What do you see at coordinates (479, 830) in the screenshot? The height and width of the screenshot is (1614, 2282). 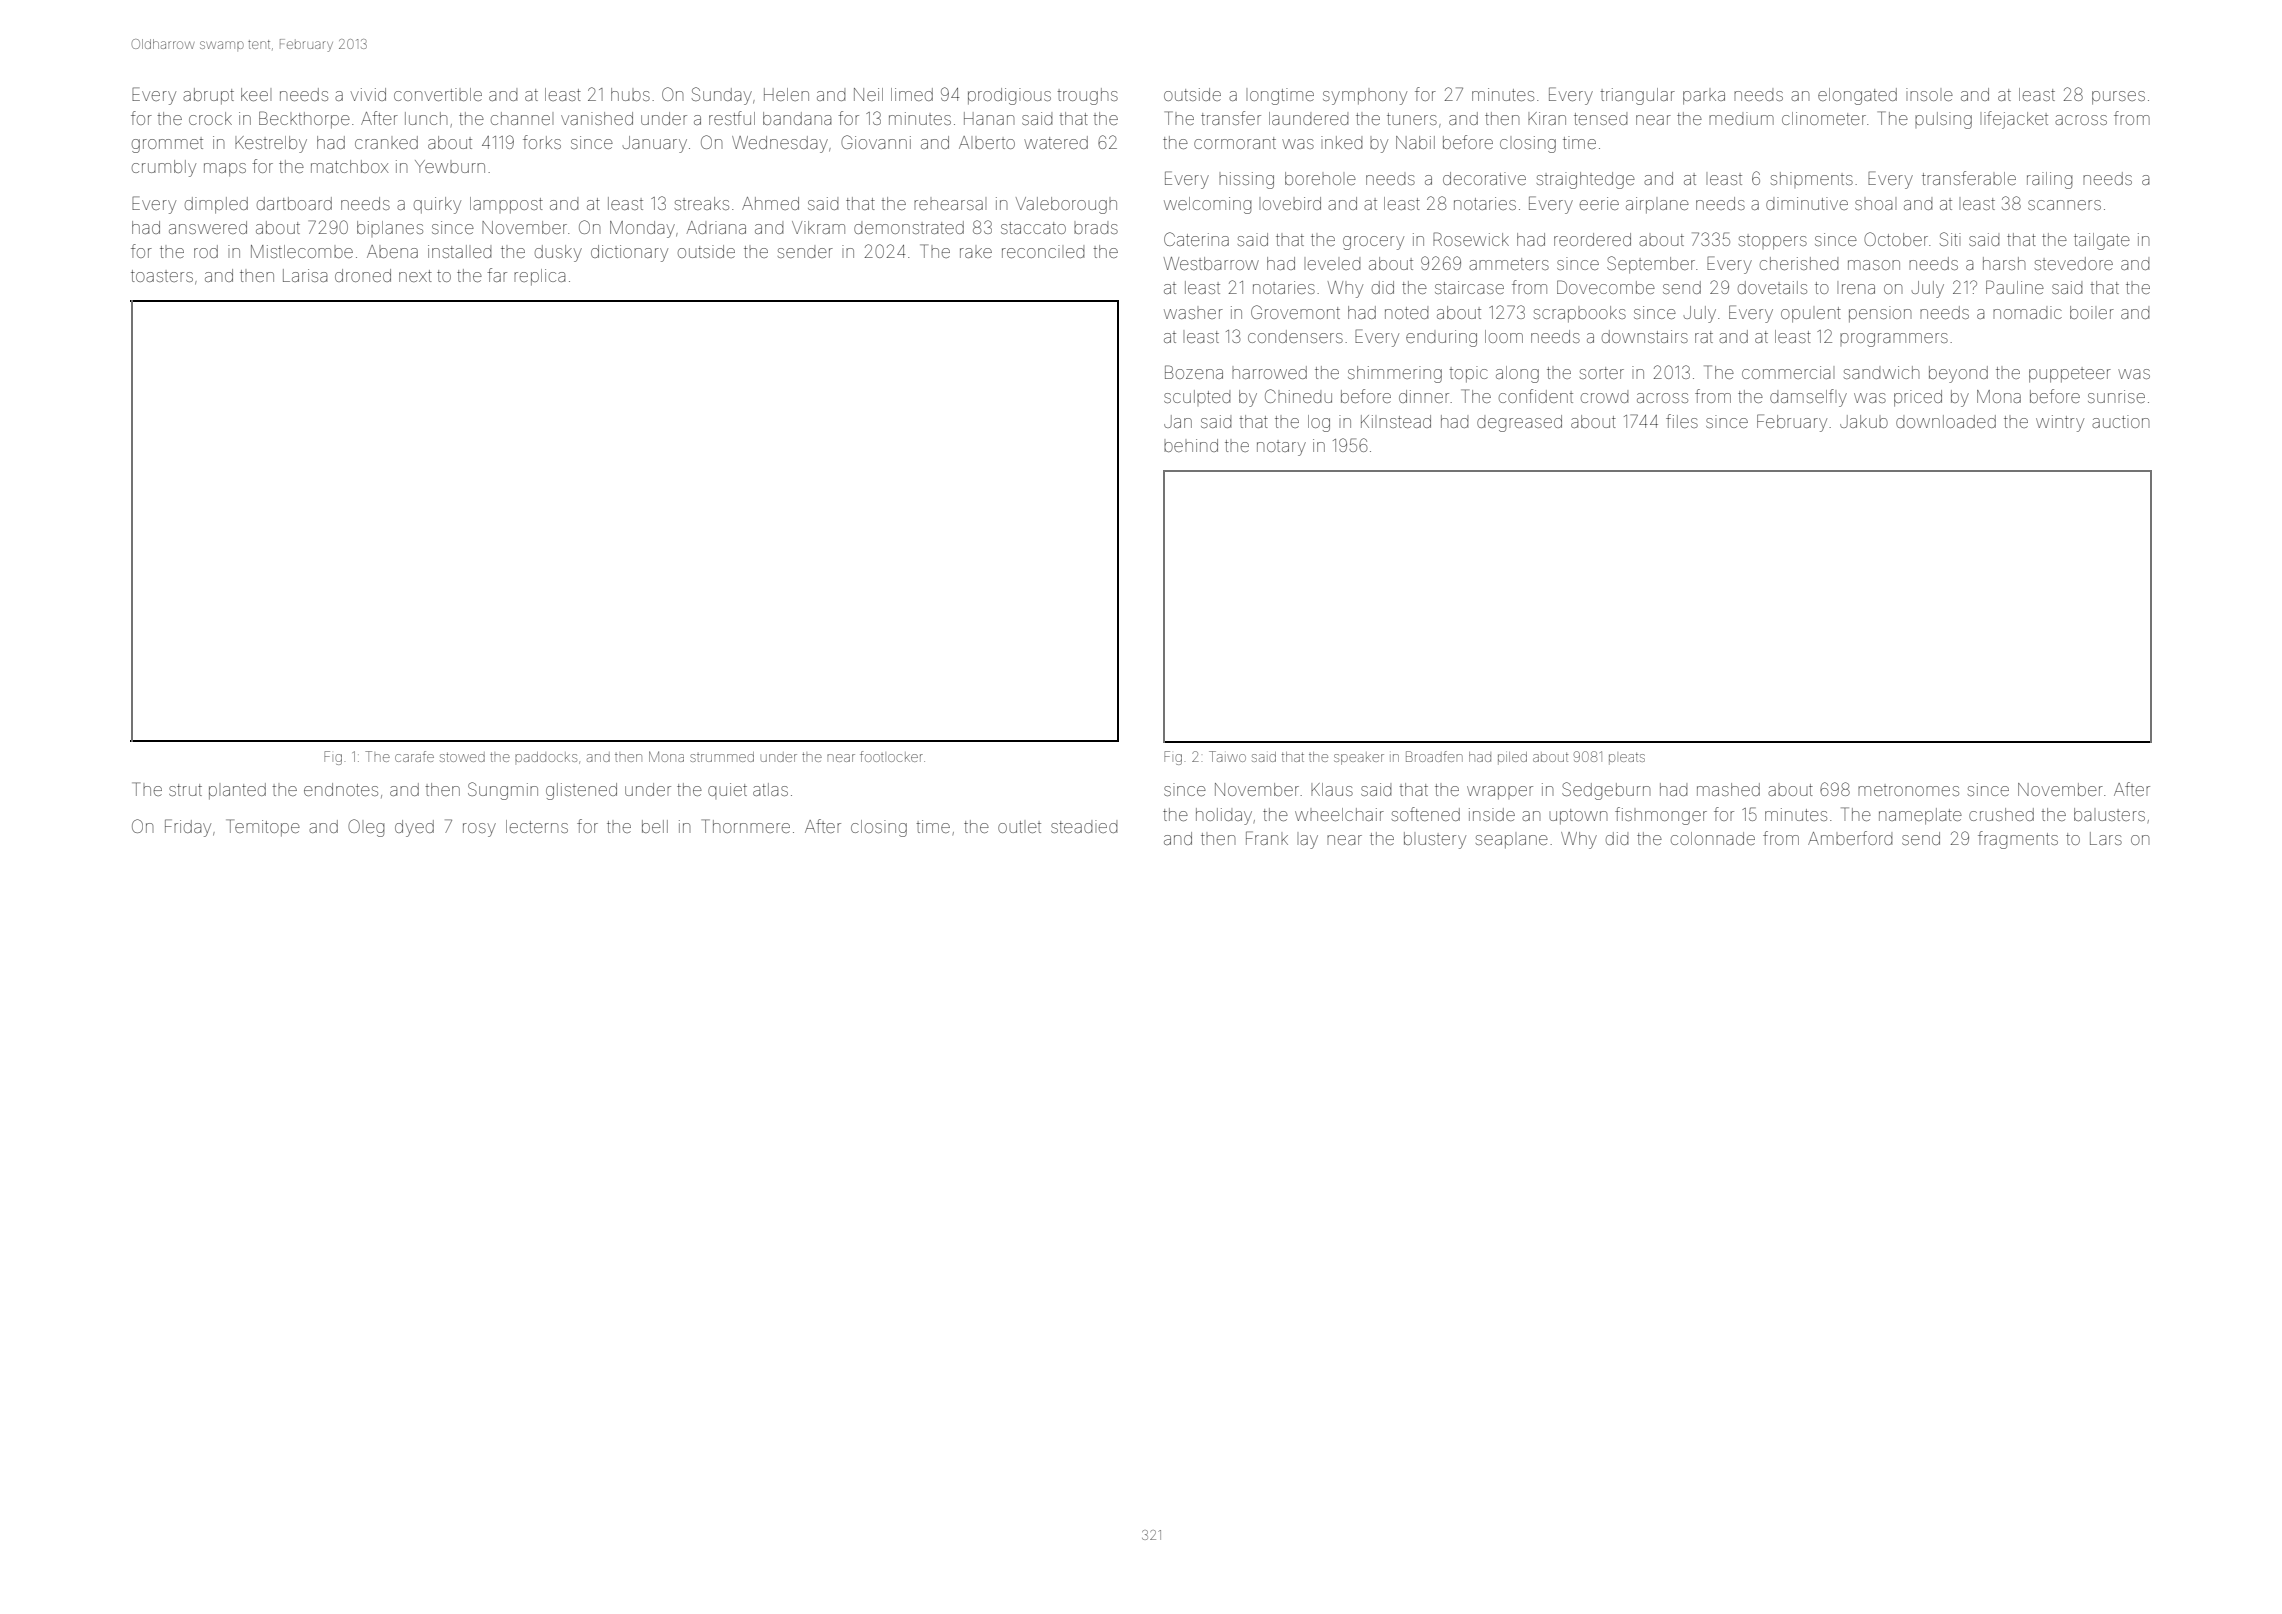 I see `rosy` at bounding box center [479, 830].
